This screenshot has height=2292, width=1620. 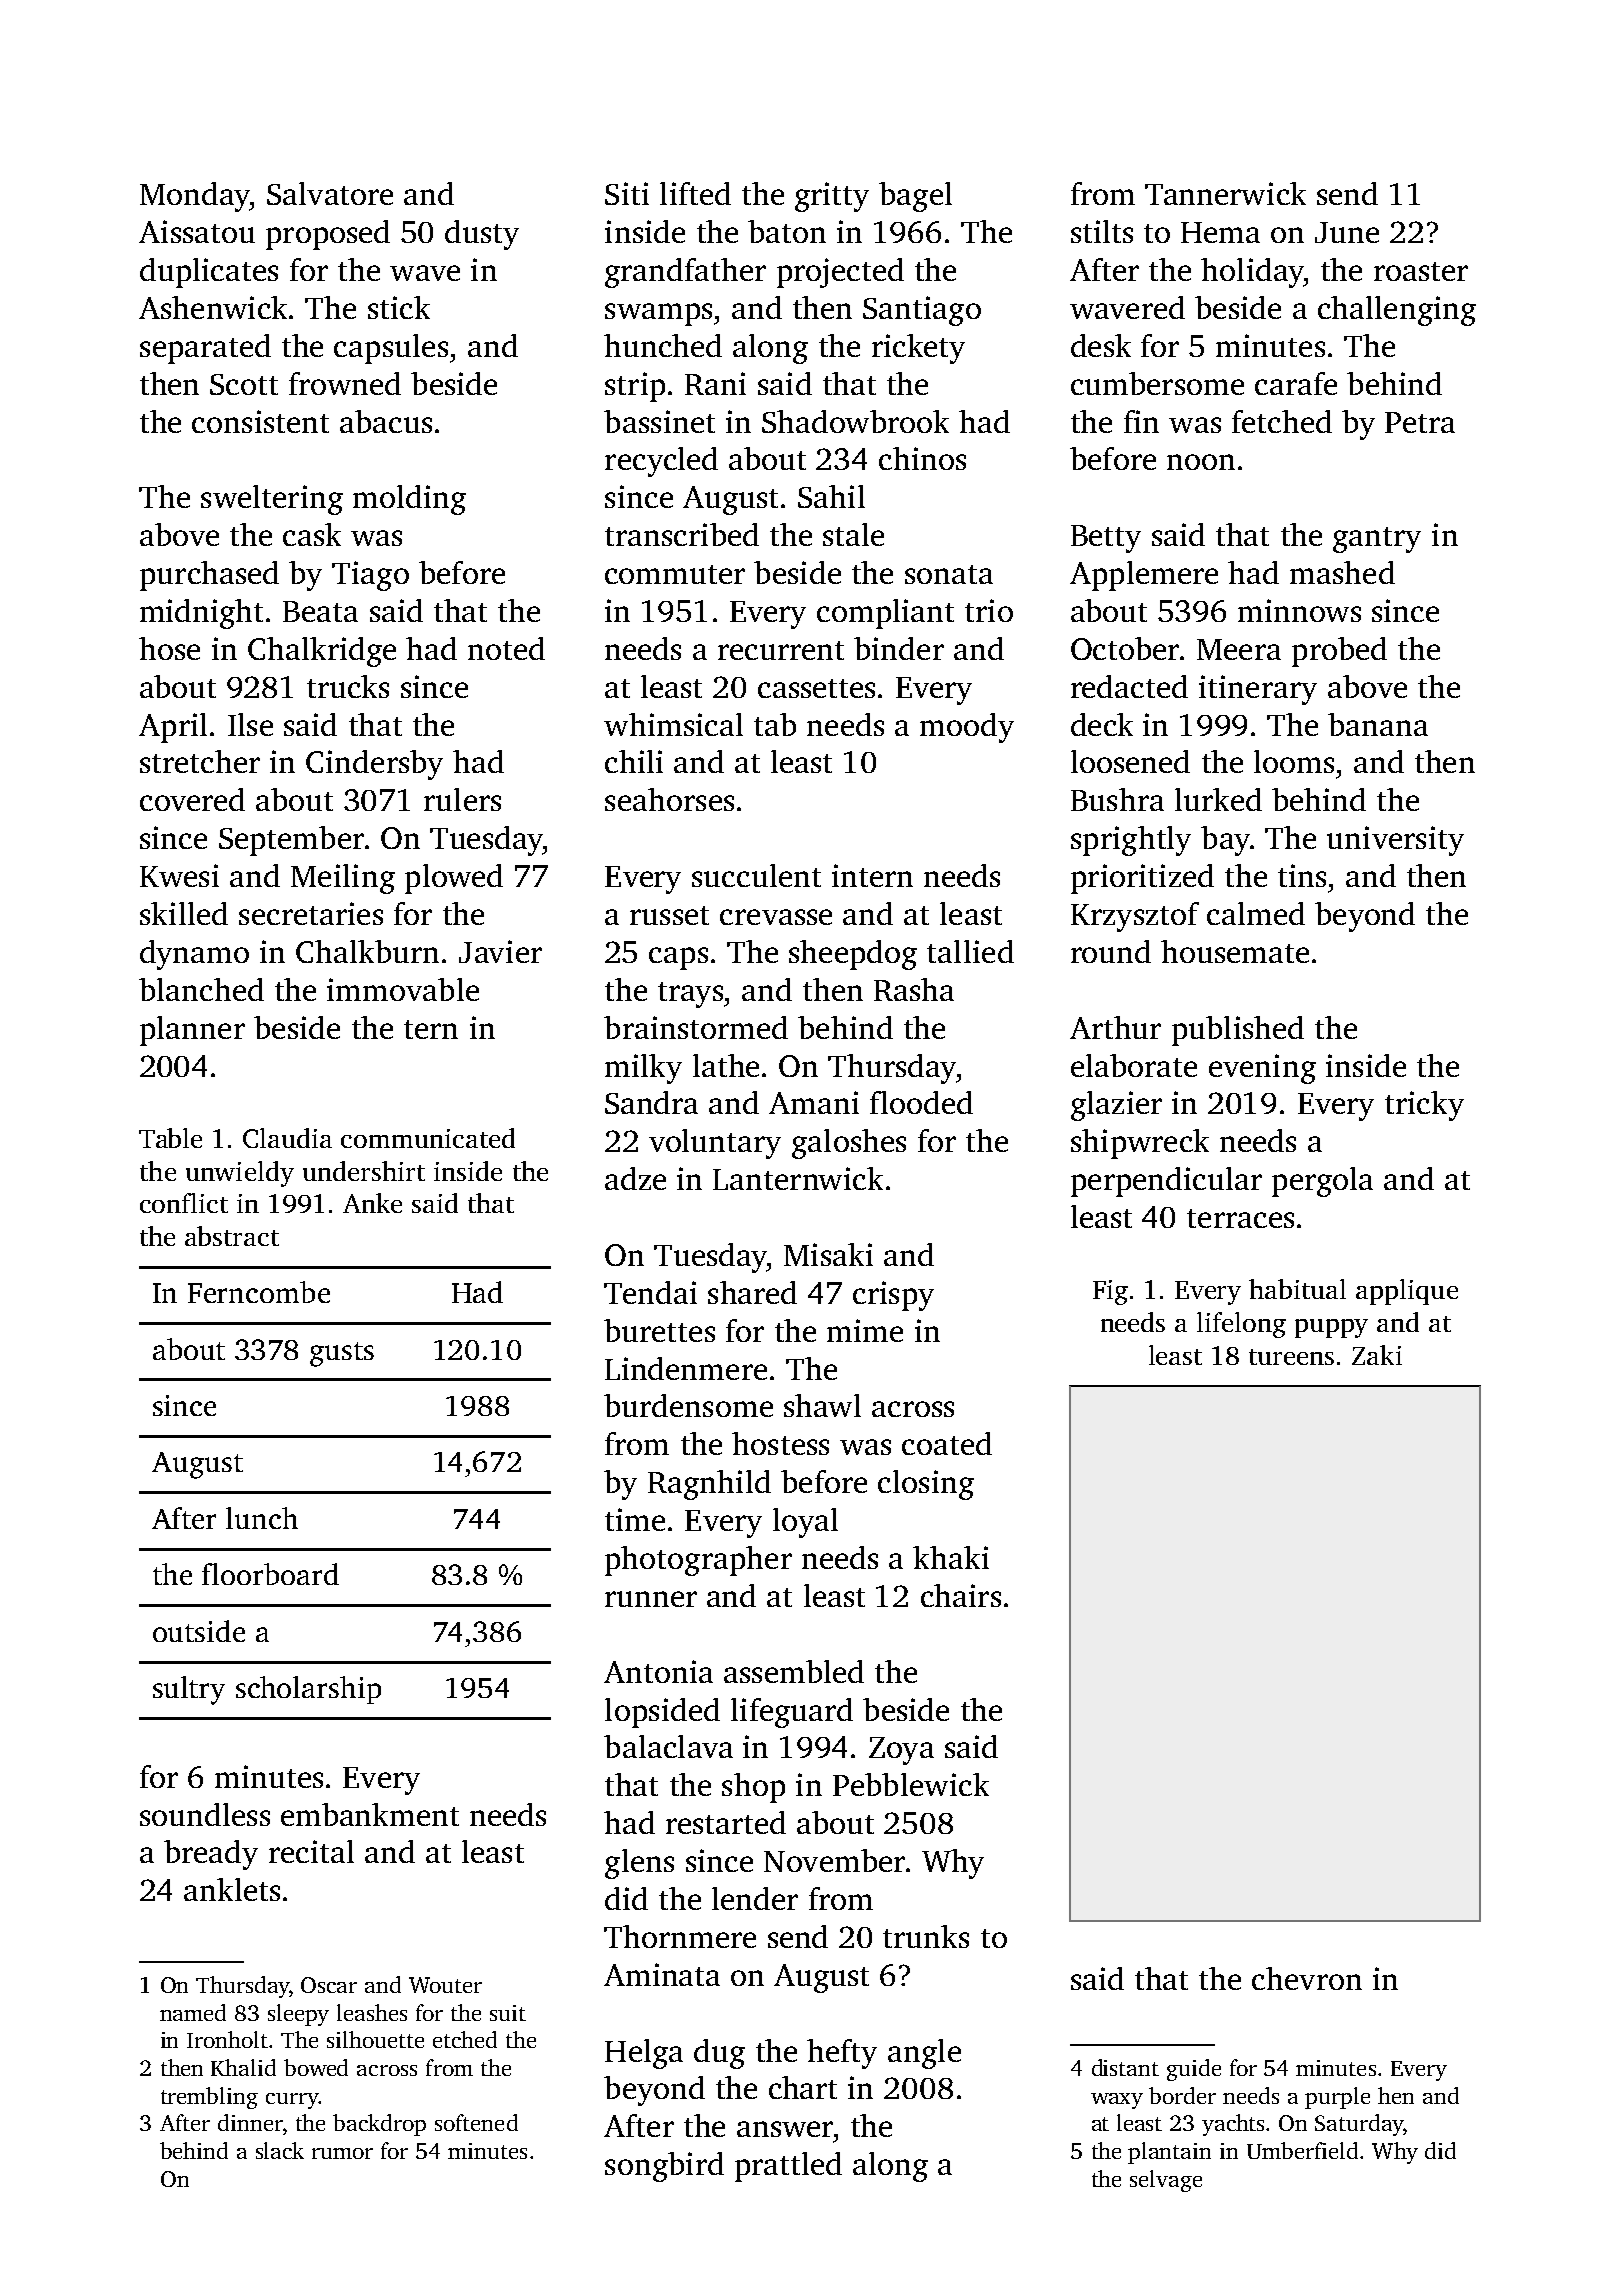 I want to click on succulent, so click(x=756, y=875).
